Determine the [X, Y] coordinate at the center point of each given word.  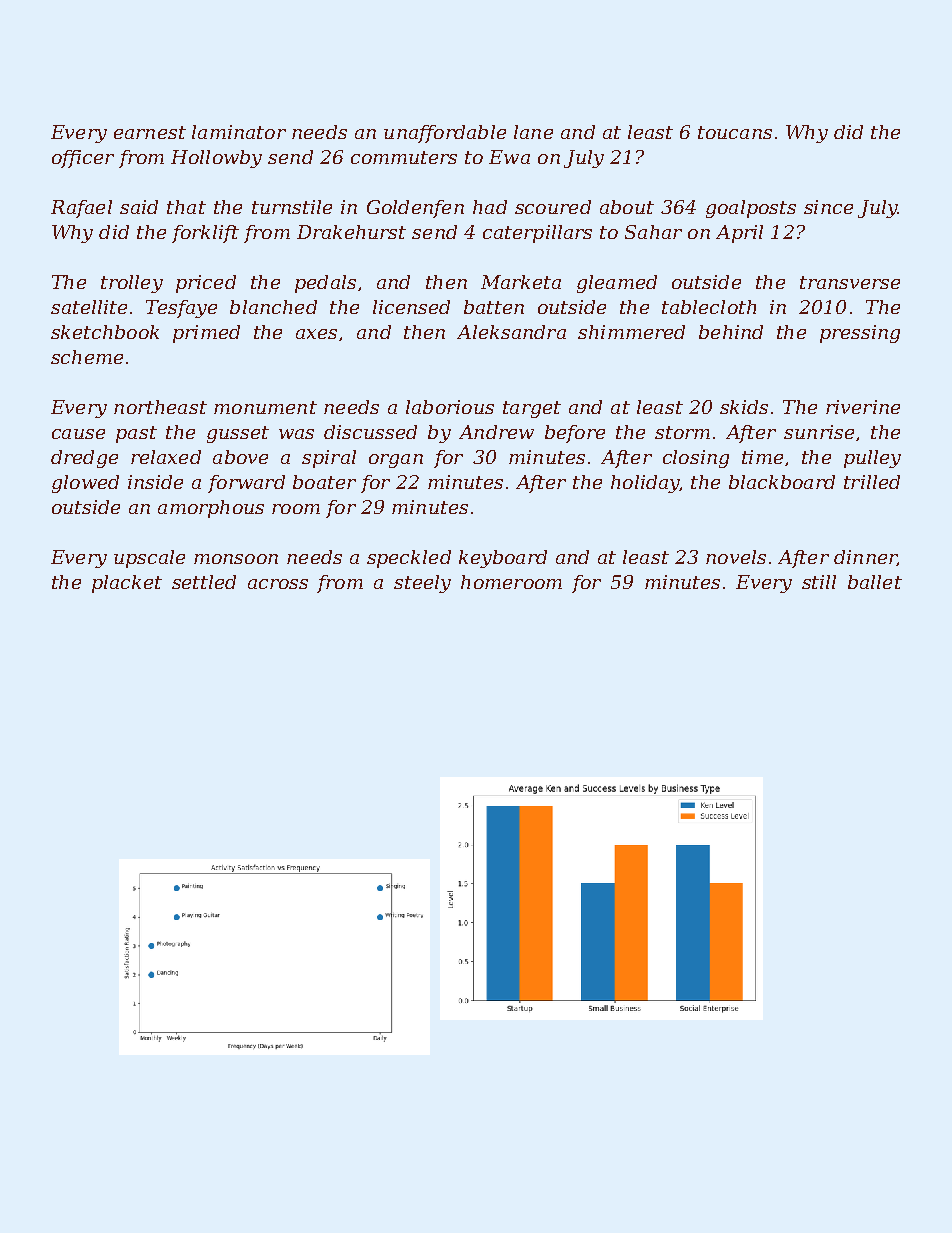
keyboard [503, 559]
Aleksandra [511, 332]
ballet [875, 582]
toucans [735, 132]
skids [744, 407]
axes [316, 334]
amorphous [211, 509]
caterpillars [537, 234]
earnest [150, 132]
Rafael [81, 209]
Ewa [509, 157]
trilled [872, 482]
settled [204, 582]
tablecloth [709, 307]
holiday [645, 484]
